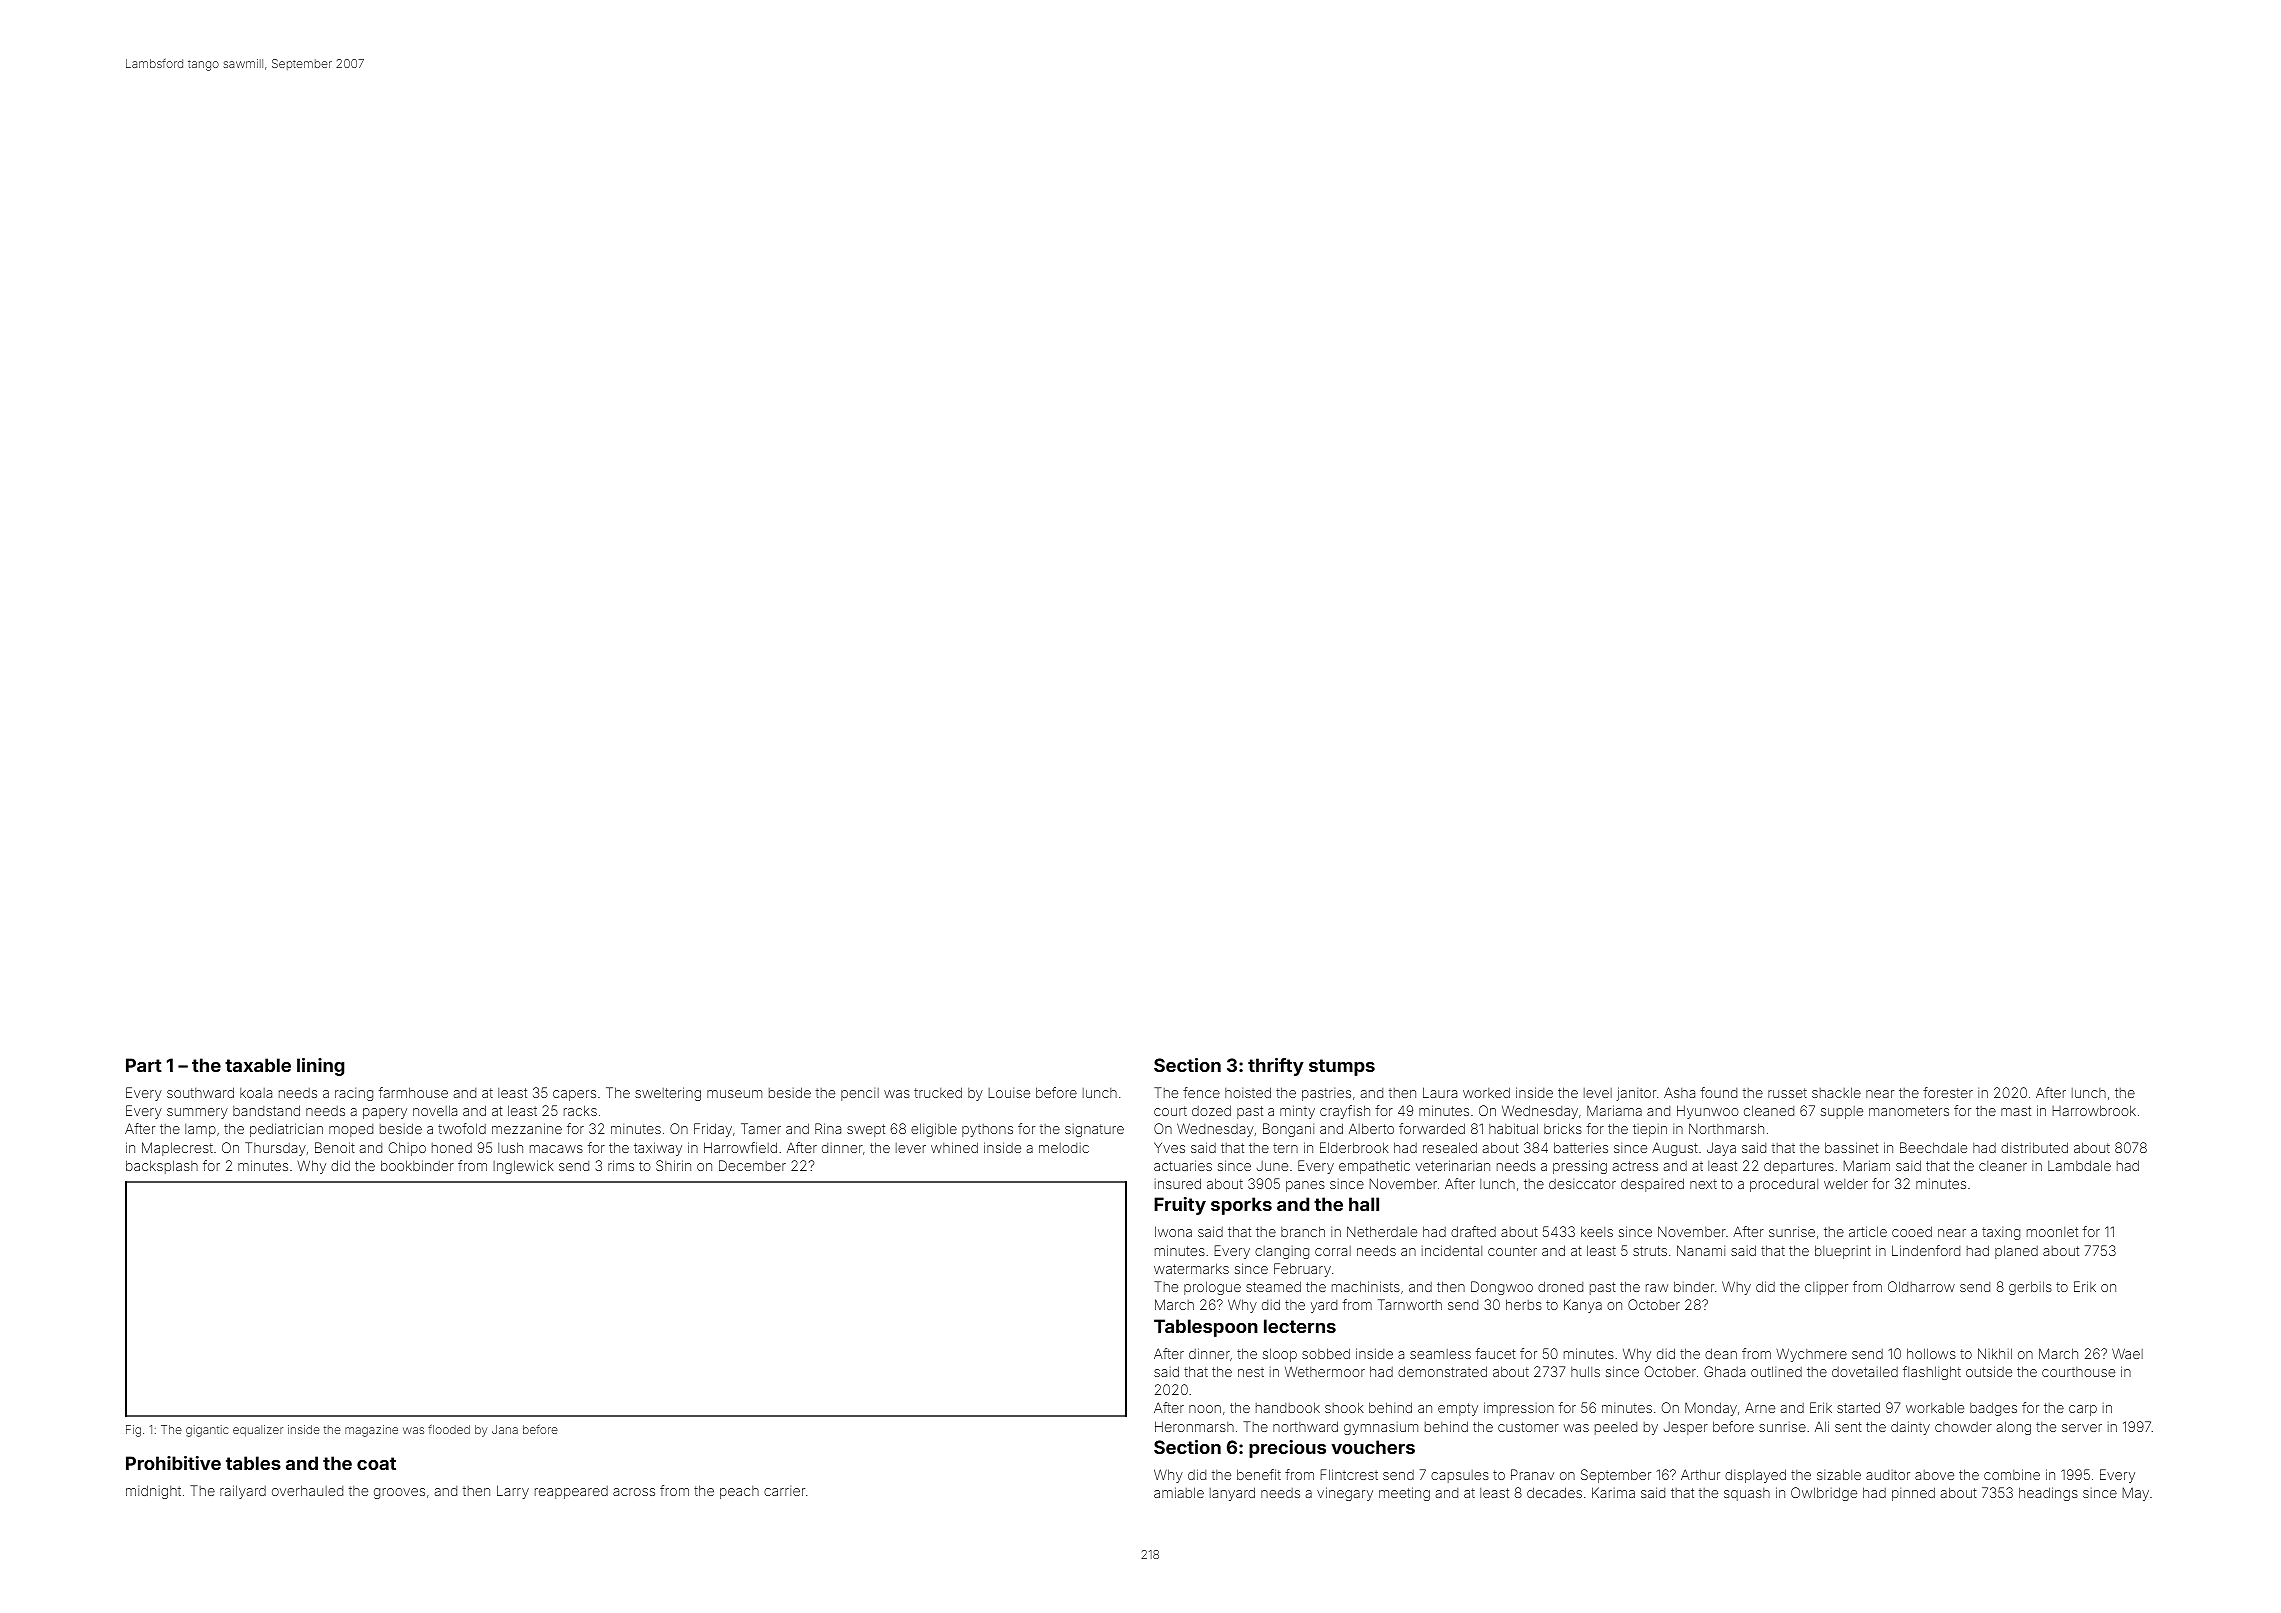 This screenshot has height=1613, width=2281. Describe the element at coordinates (1581, 1147) in the screenshot. I see `batteries` at that location.
